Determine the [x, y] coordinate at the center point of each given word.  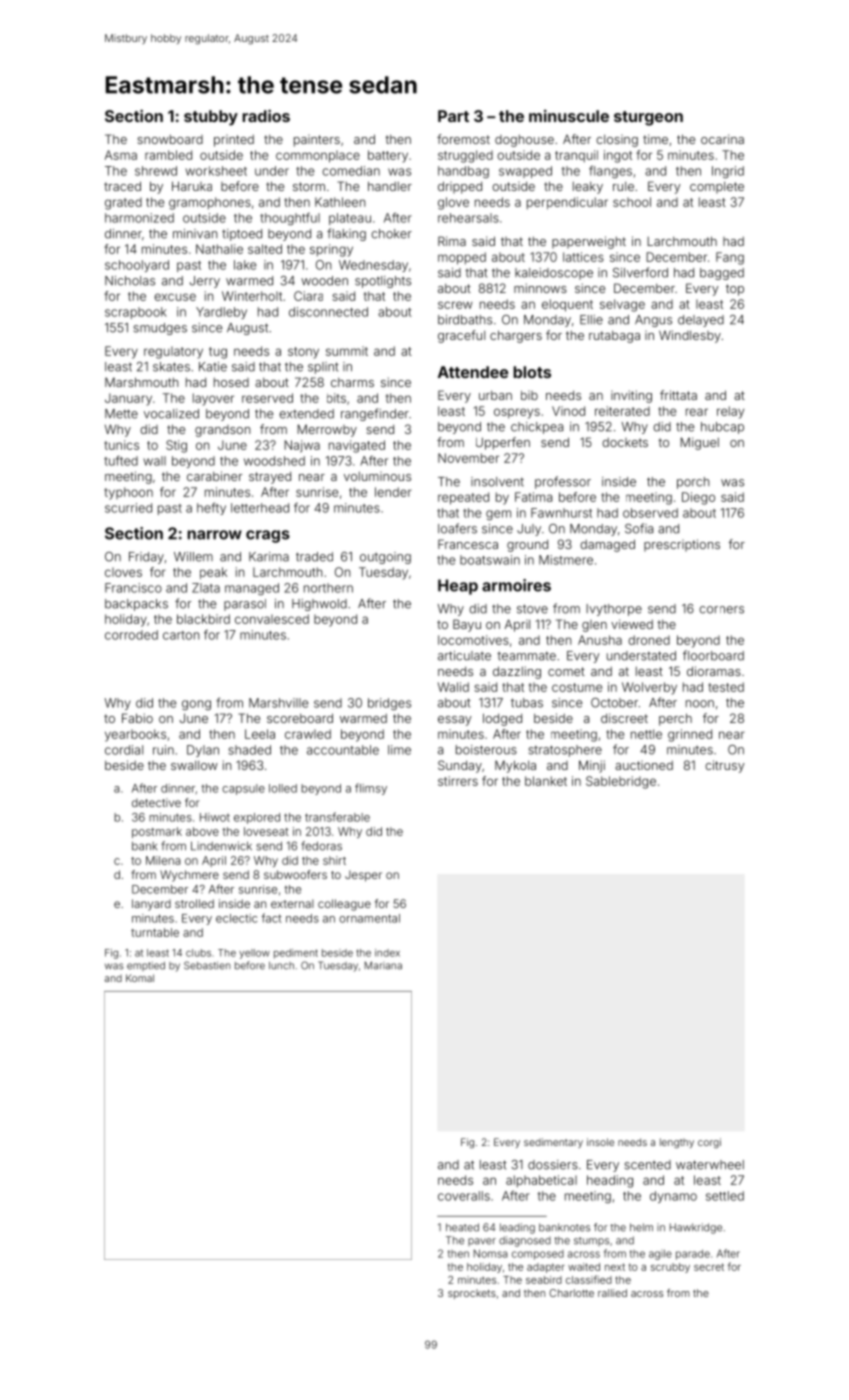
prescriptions [682, 545]
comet [566, 671]
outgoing [385, 558]
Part [453, 116]
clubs [198, 953]
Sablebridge [621, 782]
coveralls [464, 1196]
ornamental [369, 918]
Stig [176, 446]
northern [328, 588]
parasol [245, 605]
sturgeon [648, 118]
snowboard [170, 139]
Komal [140, 978]
